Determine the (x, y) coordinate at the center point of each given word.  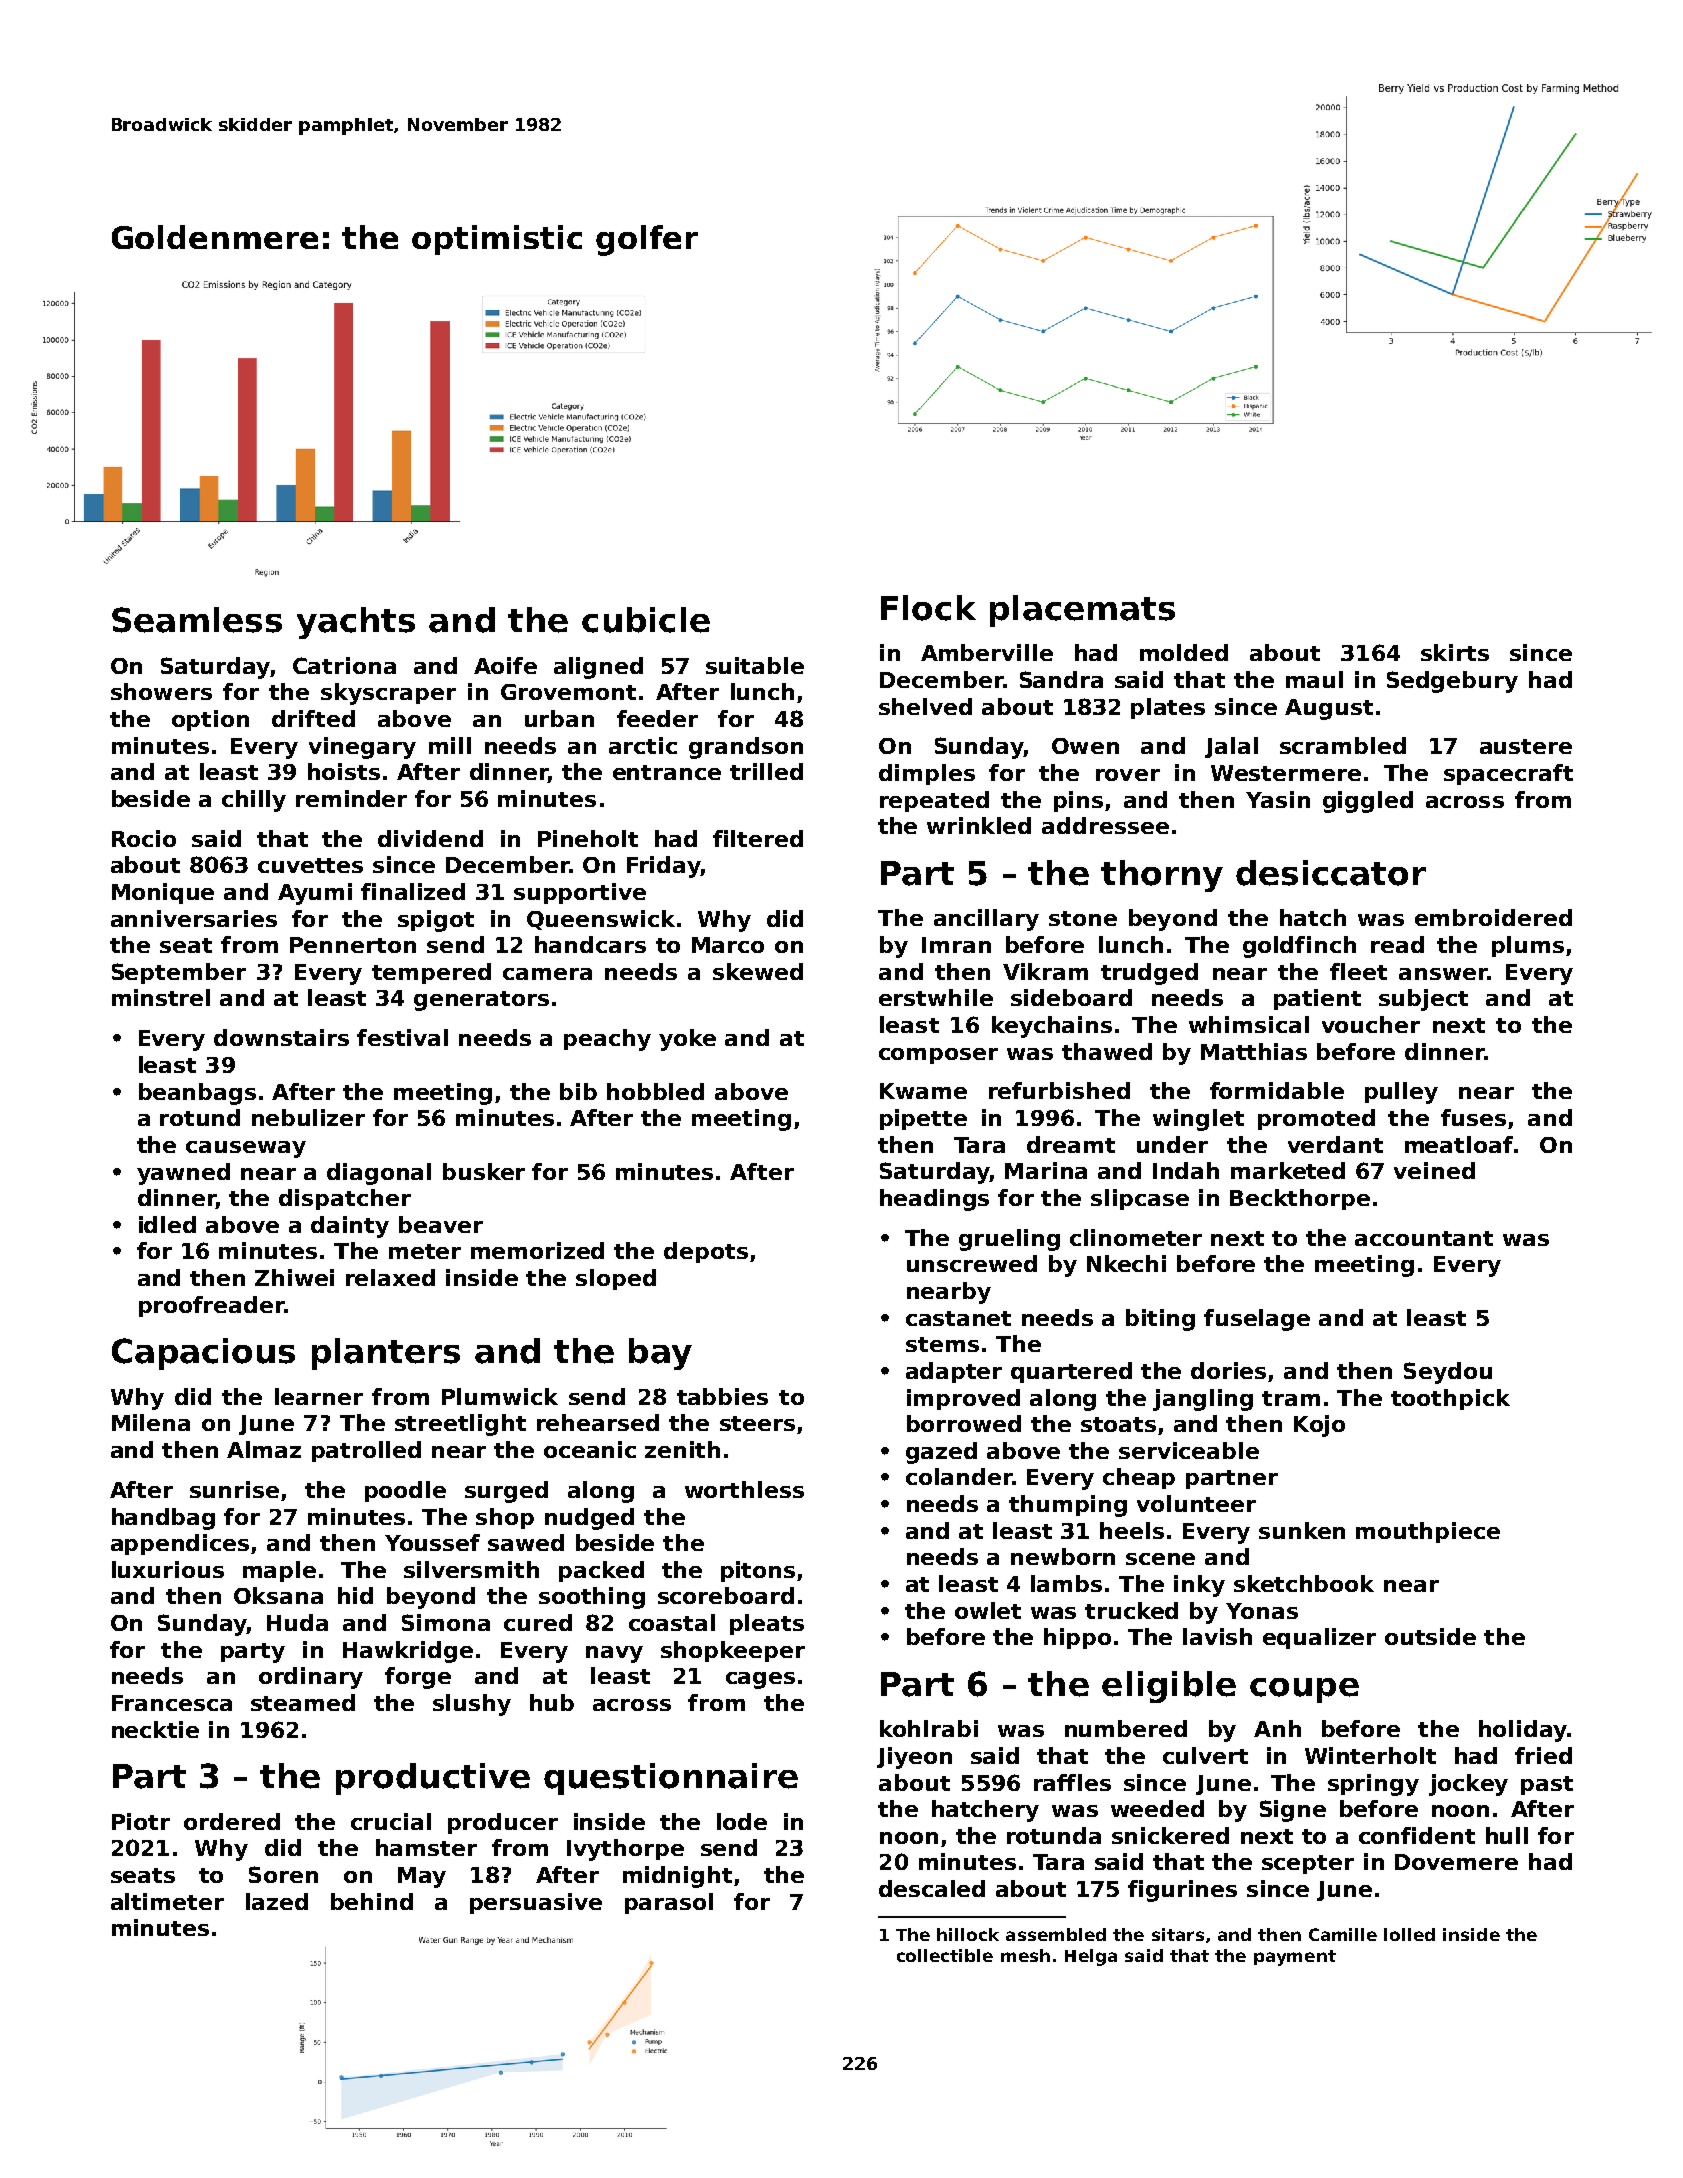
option (210, 720)
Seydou (1448, 1373)
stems (942, 1344)
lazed (277, 1901)
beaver (441, 1224)
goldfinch (1299, 947)
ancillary (986, 920)
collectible (945, 1955)
